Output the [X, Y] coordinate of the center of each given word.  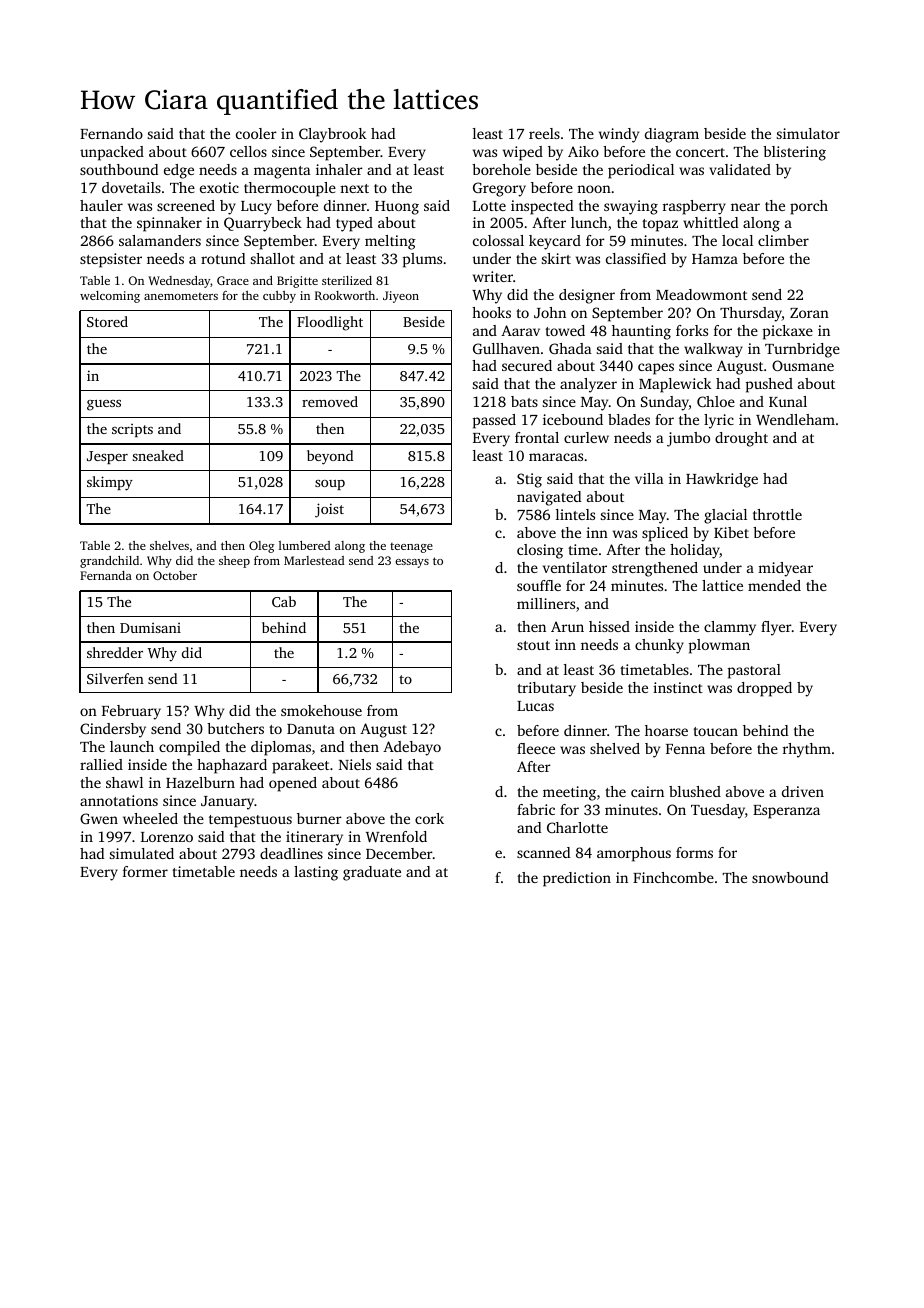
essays [412, 563]
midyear [785, 569]
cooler [256, 133]
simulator [808, 133]
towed [565, 330]
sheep [234, 562]
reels [544, 133]
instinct [678, 687]
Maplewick [675, 385]
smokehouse [321, 710]
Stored [107, 321]
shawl [124, 782]
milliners [546, 603]
